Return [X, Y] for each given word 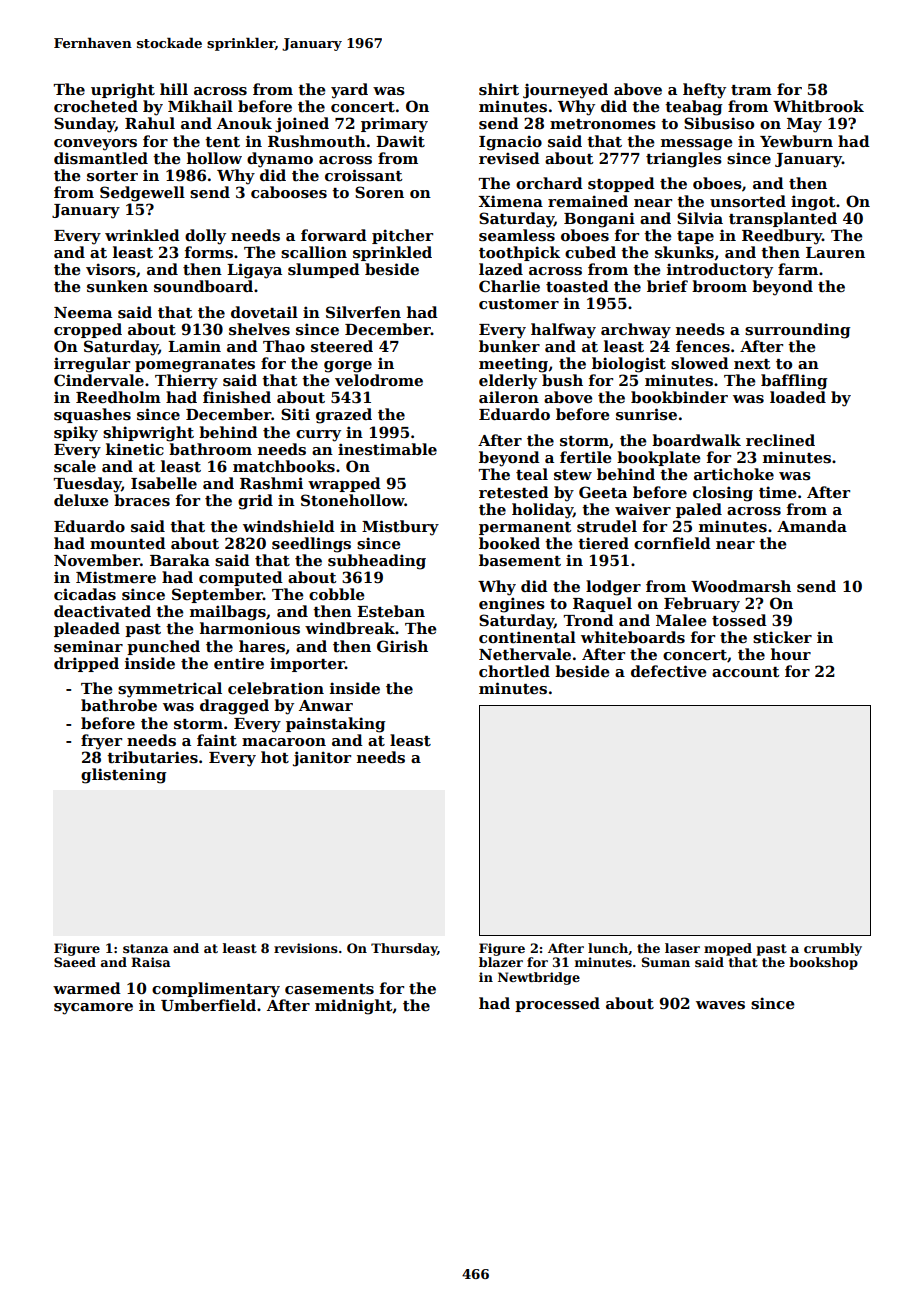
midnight [354, 1007]
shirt [499, 89]
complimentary [216, 990]
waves [720, 1005]
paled [699, 510]
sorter [112, 176]
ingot [813, 203]
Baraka [180, 560]
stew [573, 475]
